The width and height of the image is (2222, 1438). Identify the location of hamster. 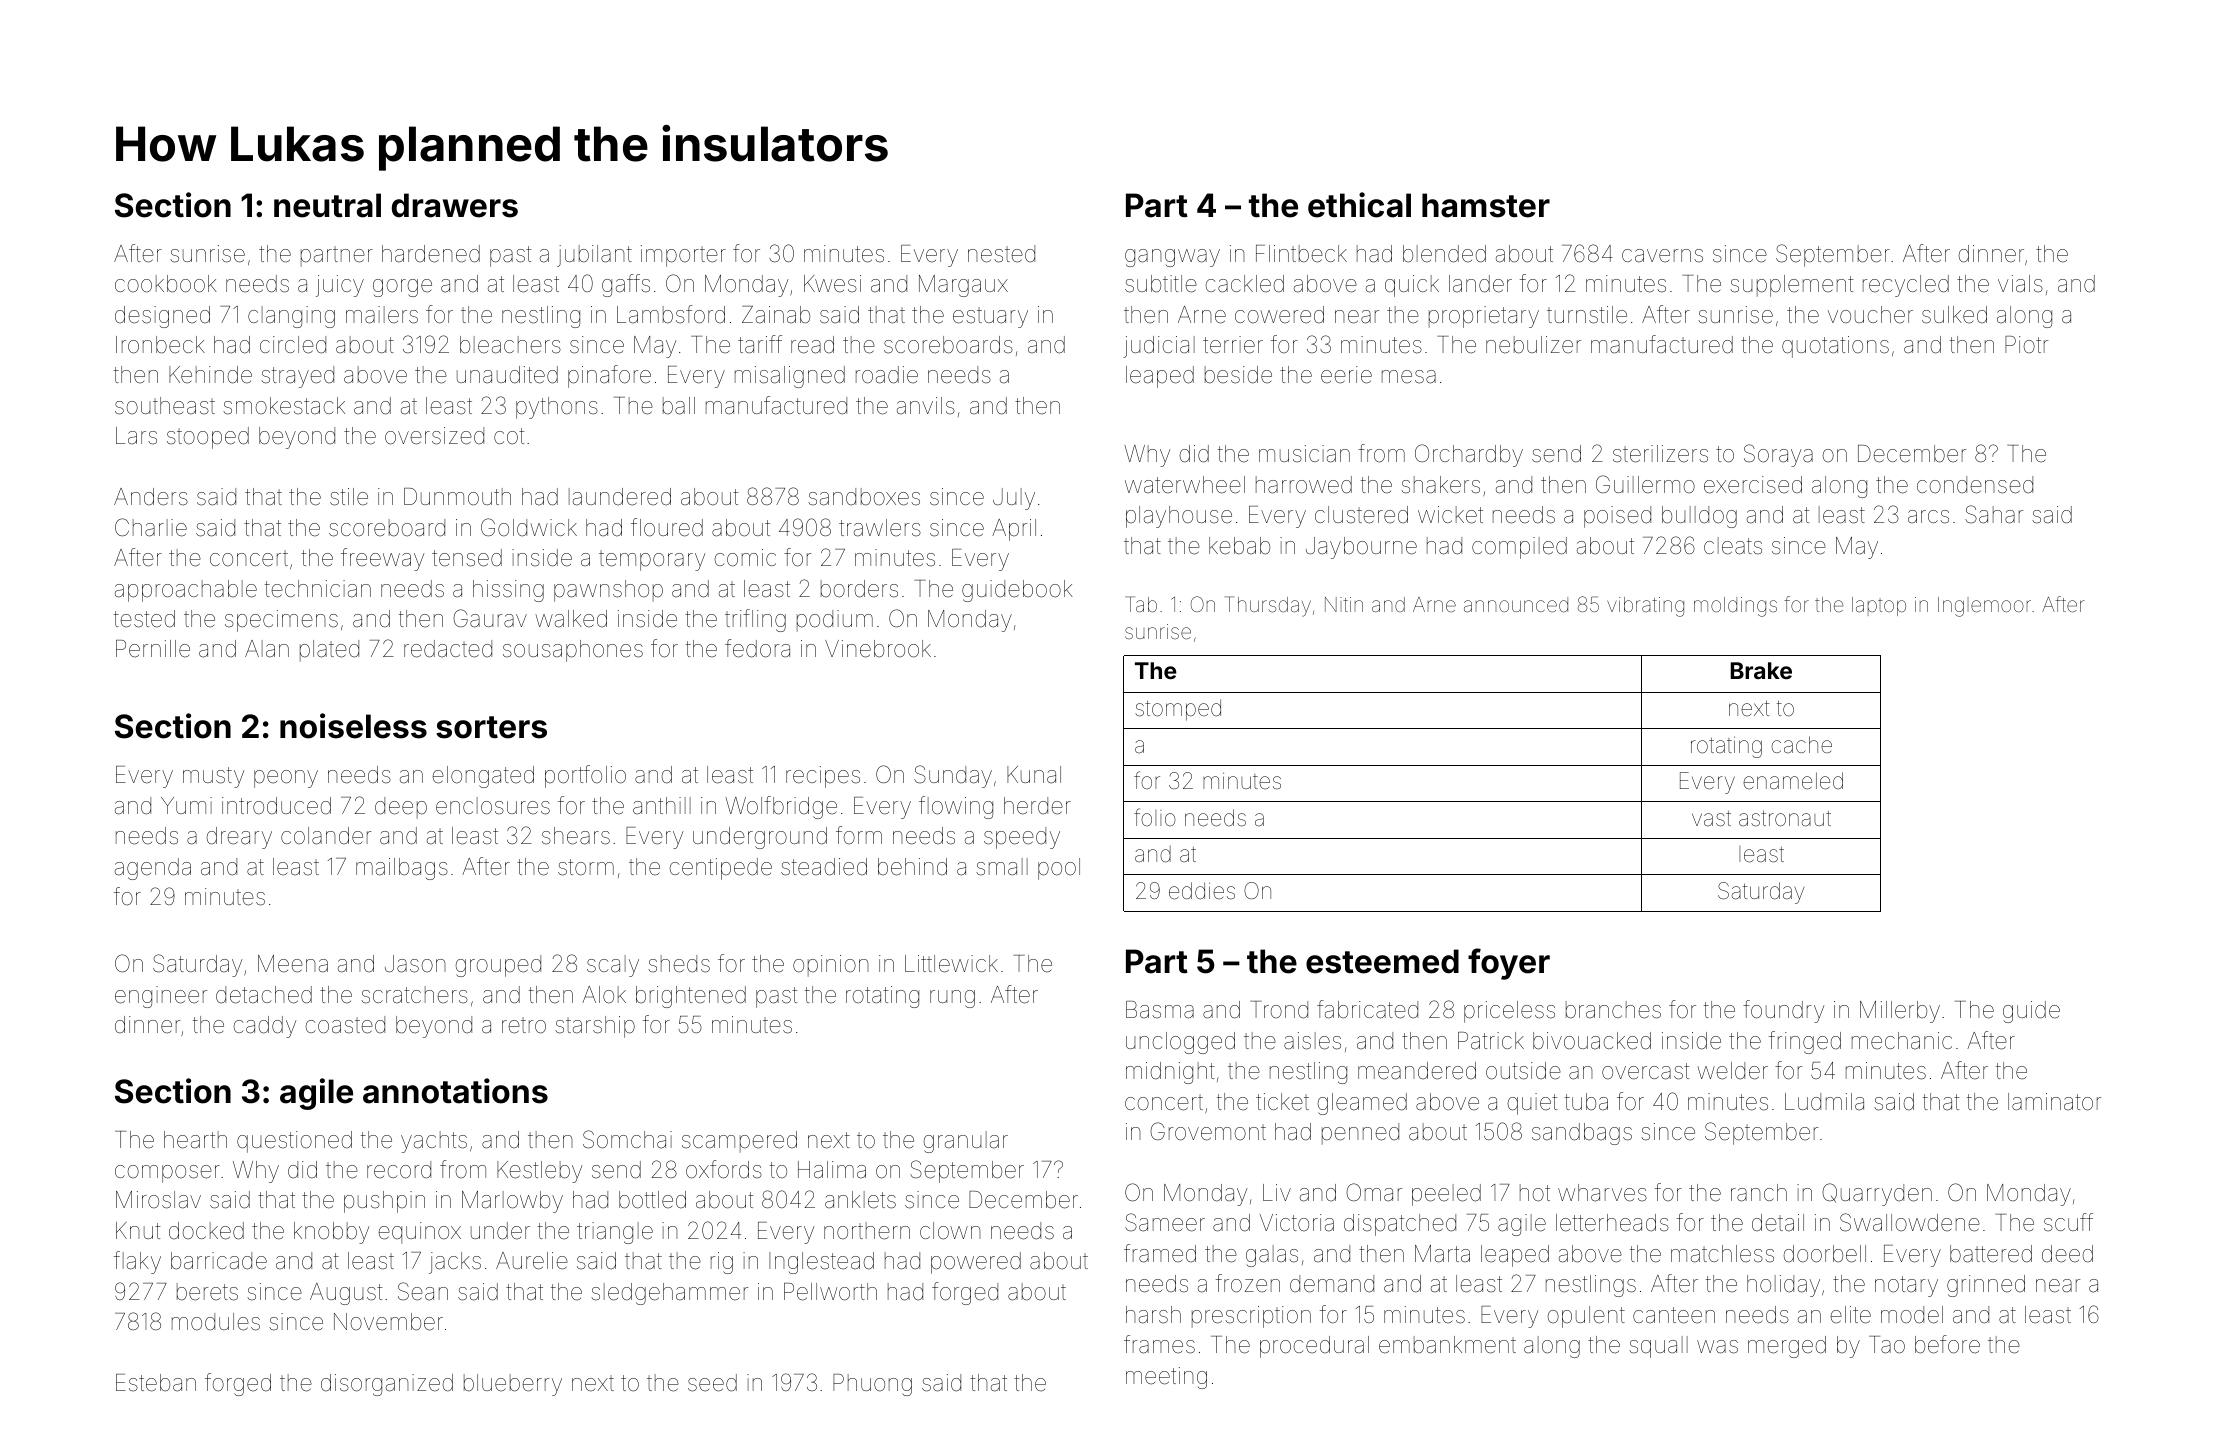
(1486, 205).
